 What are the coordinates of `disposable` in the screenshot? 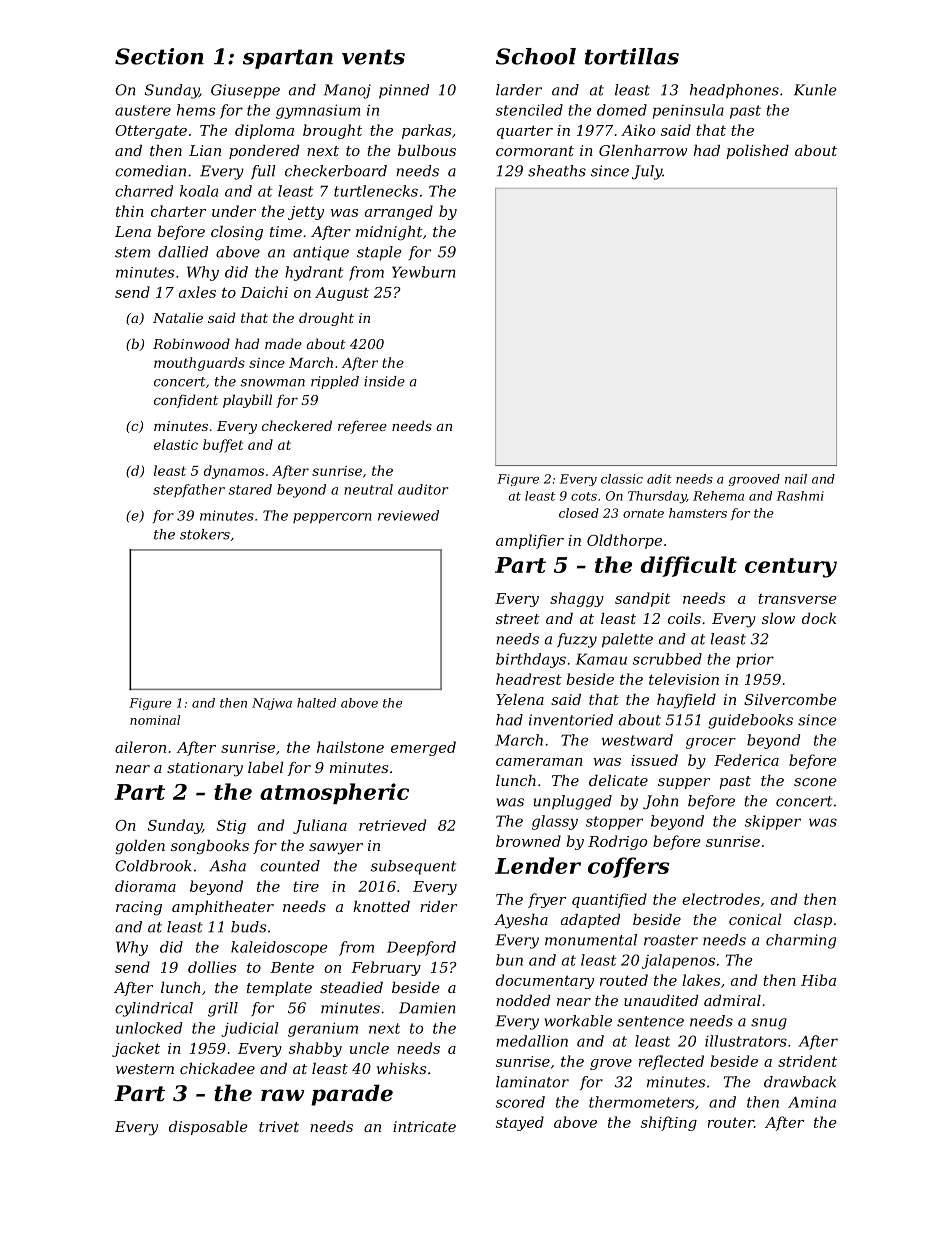 It's located at (208, 1128).
